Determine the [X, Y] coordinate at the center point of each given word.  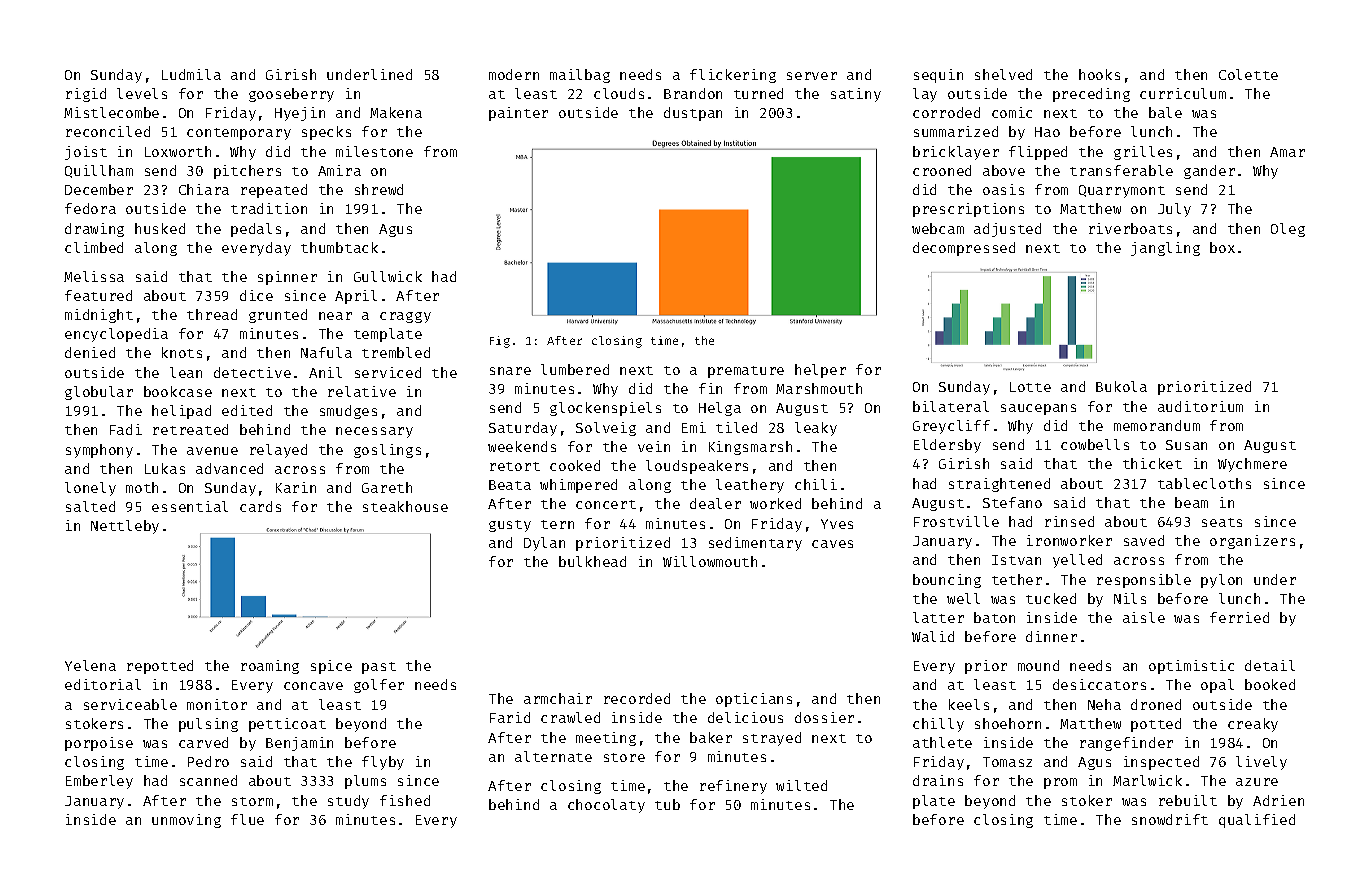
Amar [1287, 152]
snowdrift [1170, 819]
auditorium [1200, 406]
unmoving [186, 821]
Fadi [126, 429]
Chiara [204, 189]
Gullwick [388, 276]
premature [746, 372]
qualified [1257, 821]
